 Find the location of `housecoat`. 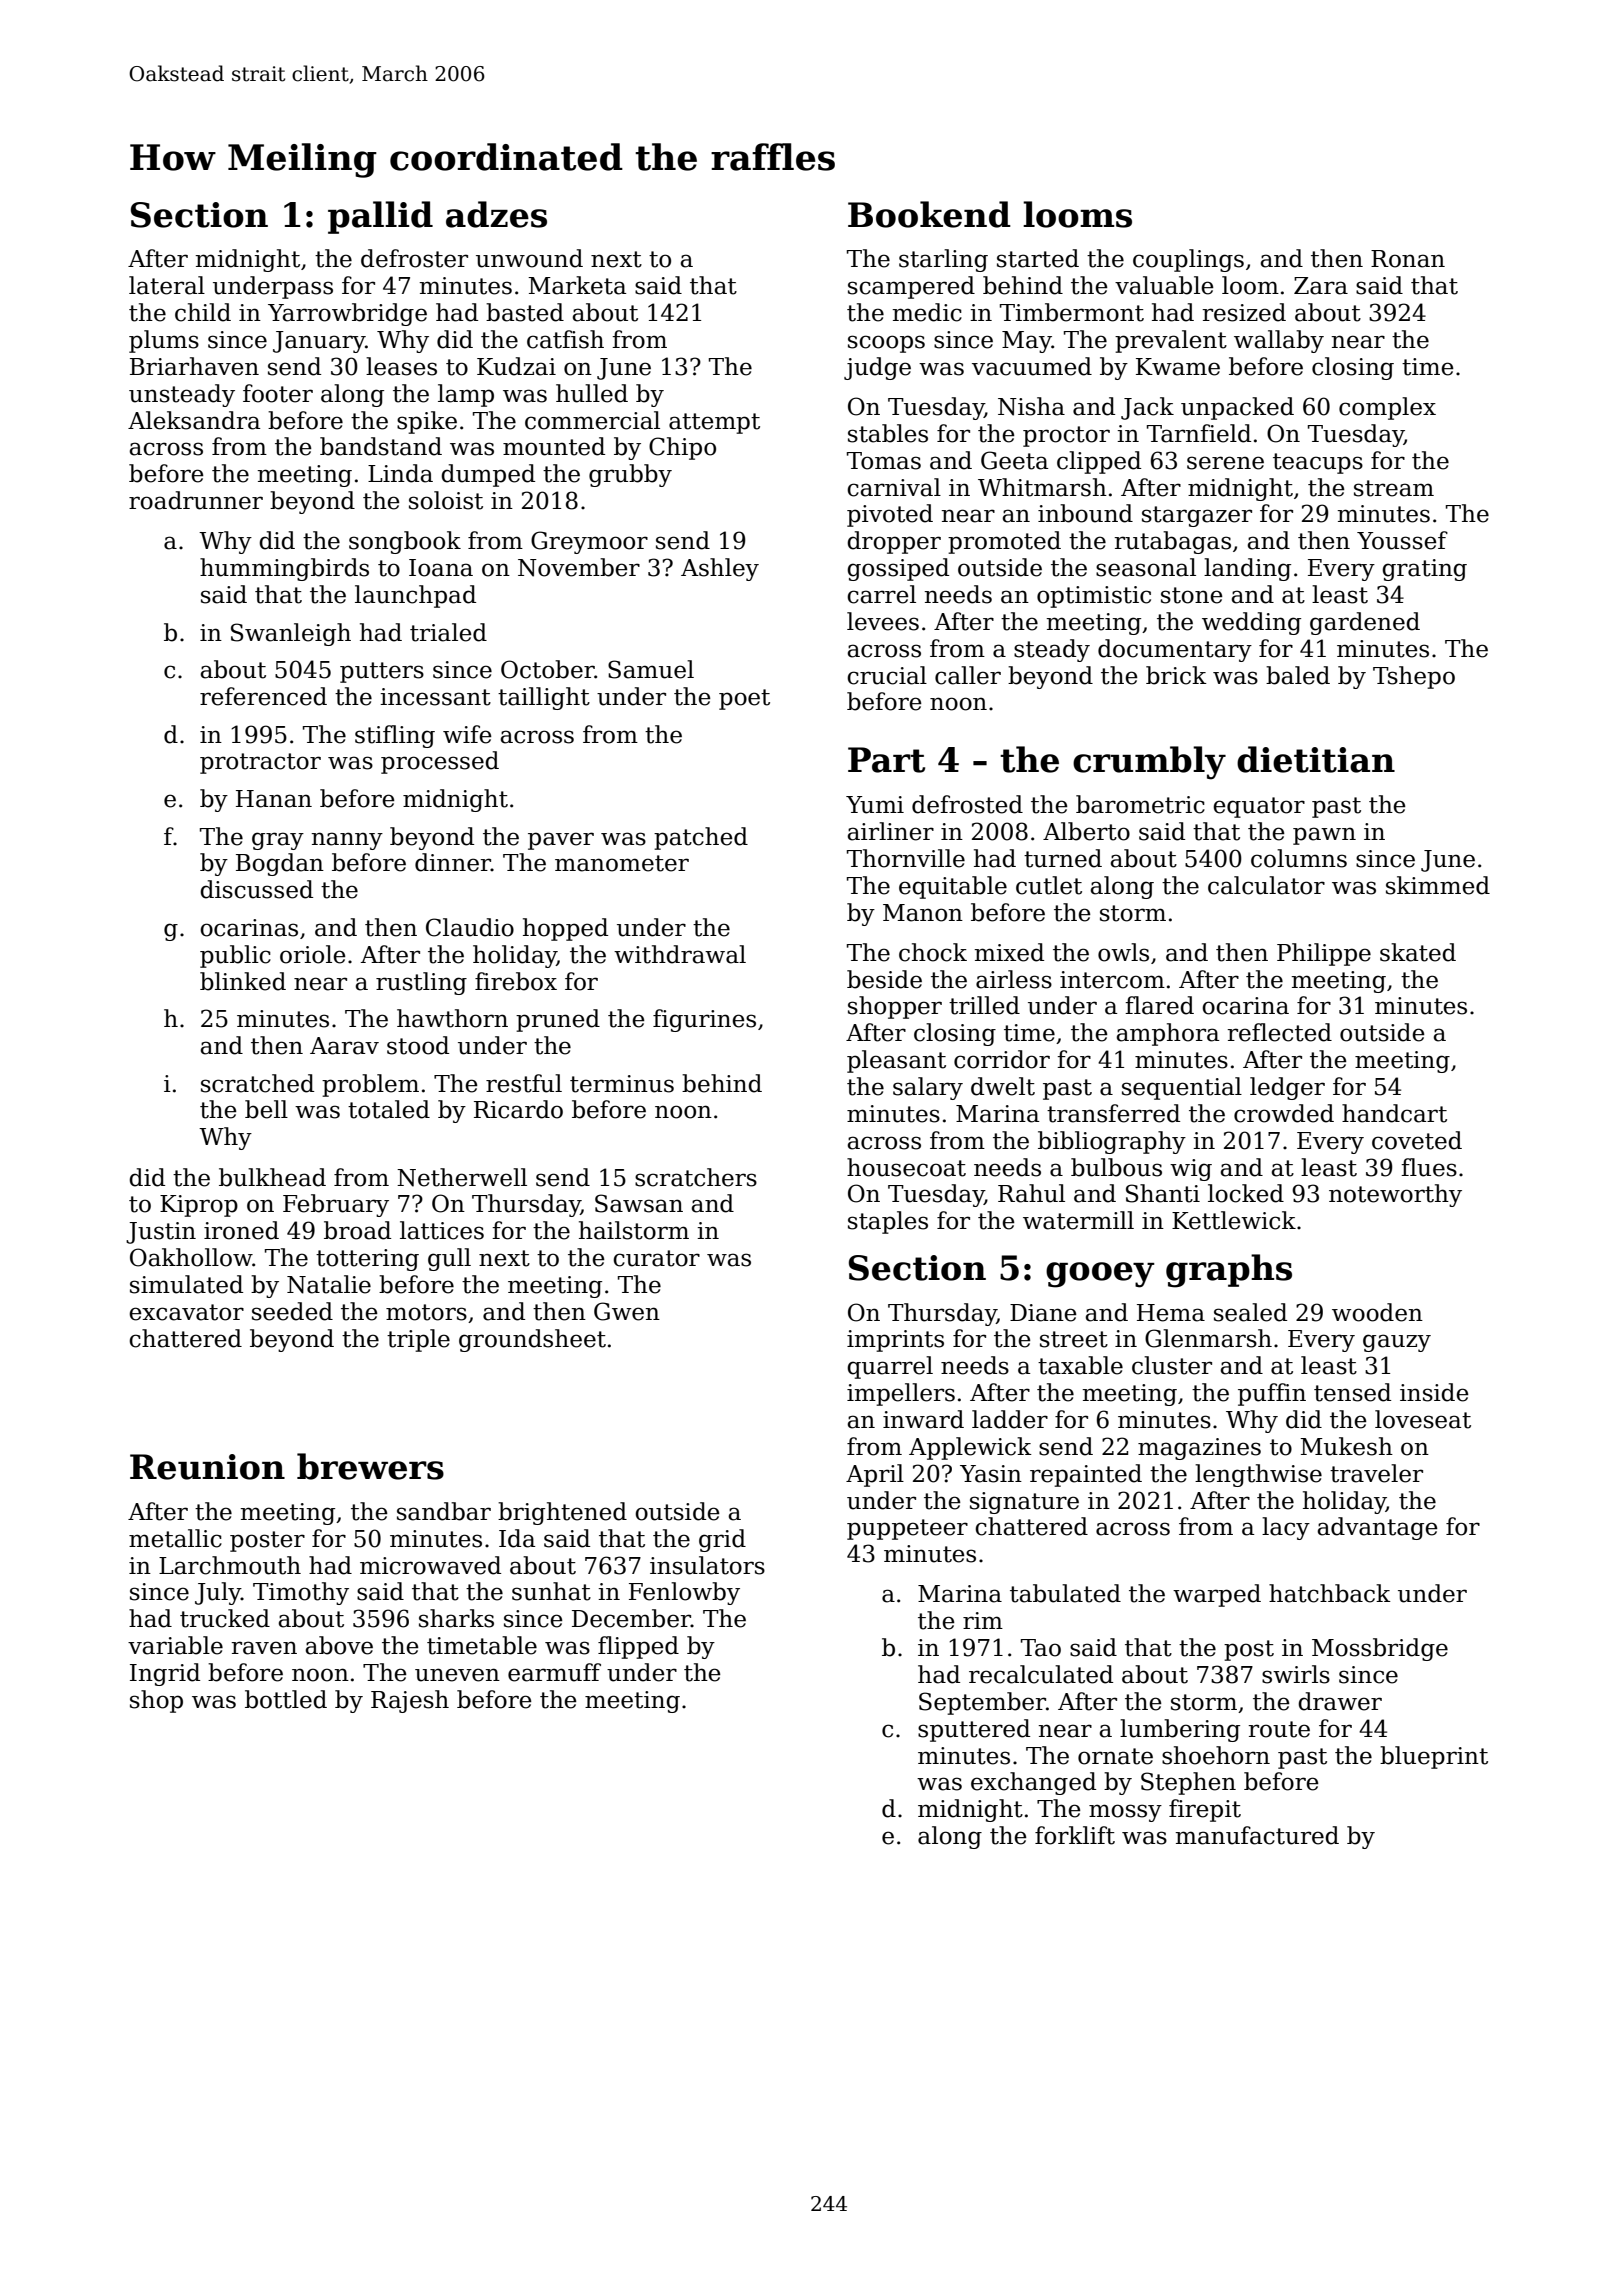

housecoat is located at coordinates (906, 1167).
